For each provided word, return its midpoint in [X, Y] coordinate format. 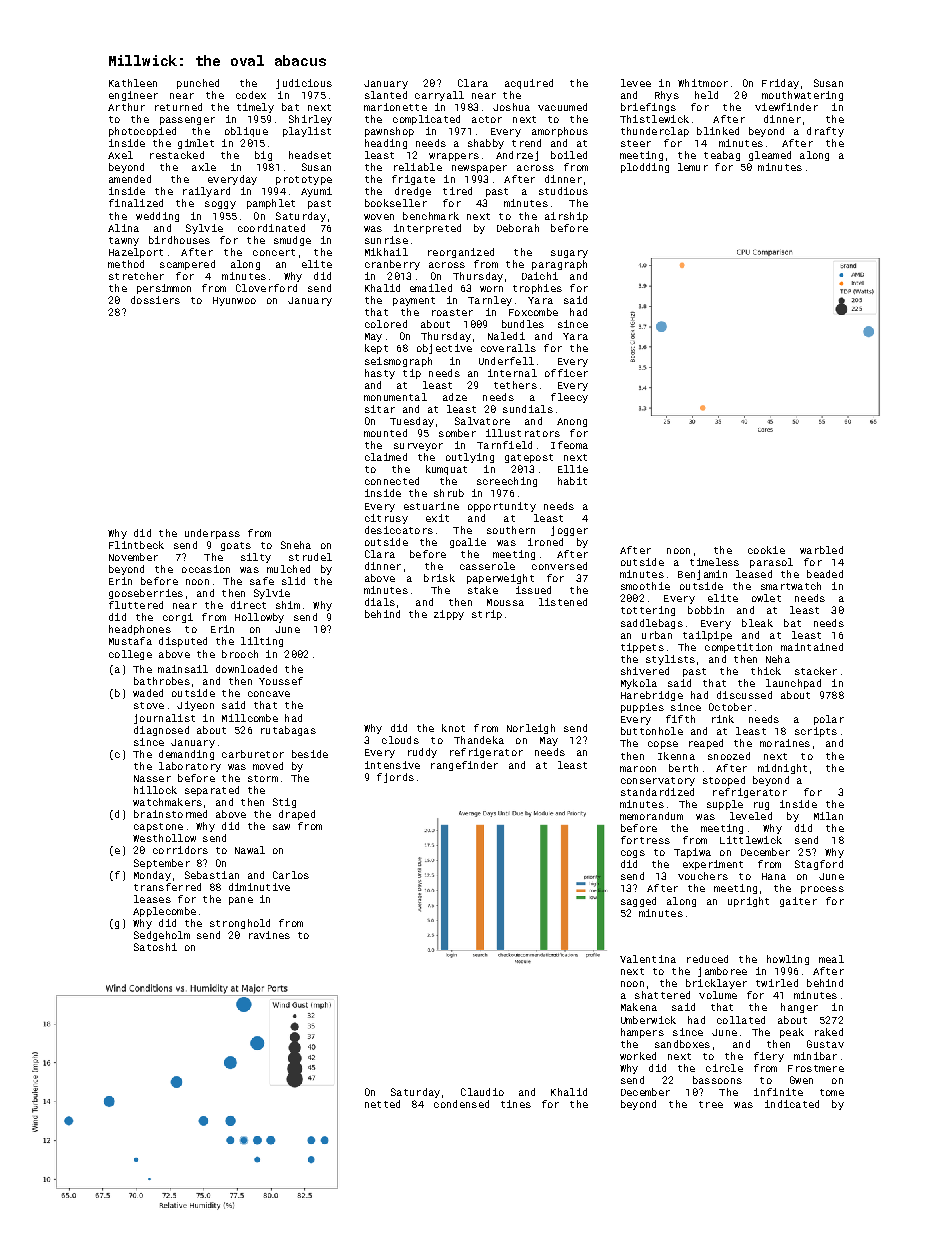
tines [516, 1104]
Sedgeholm [162, 936]
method [126, 264]
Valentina [648, 959]
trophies [537, 289]
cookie [766, 550]
